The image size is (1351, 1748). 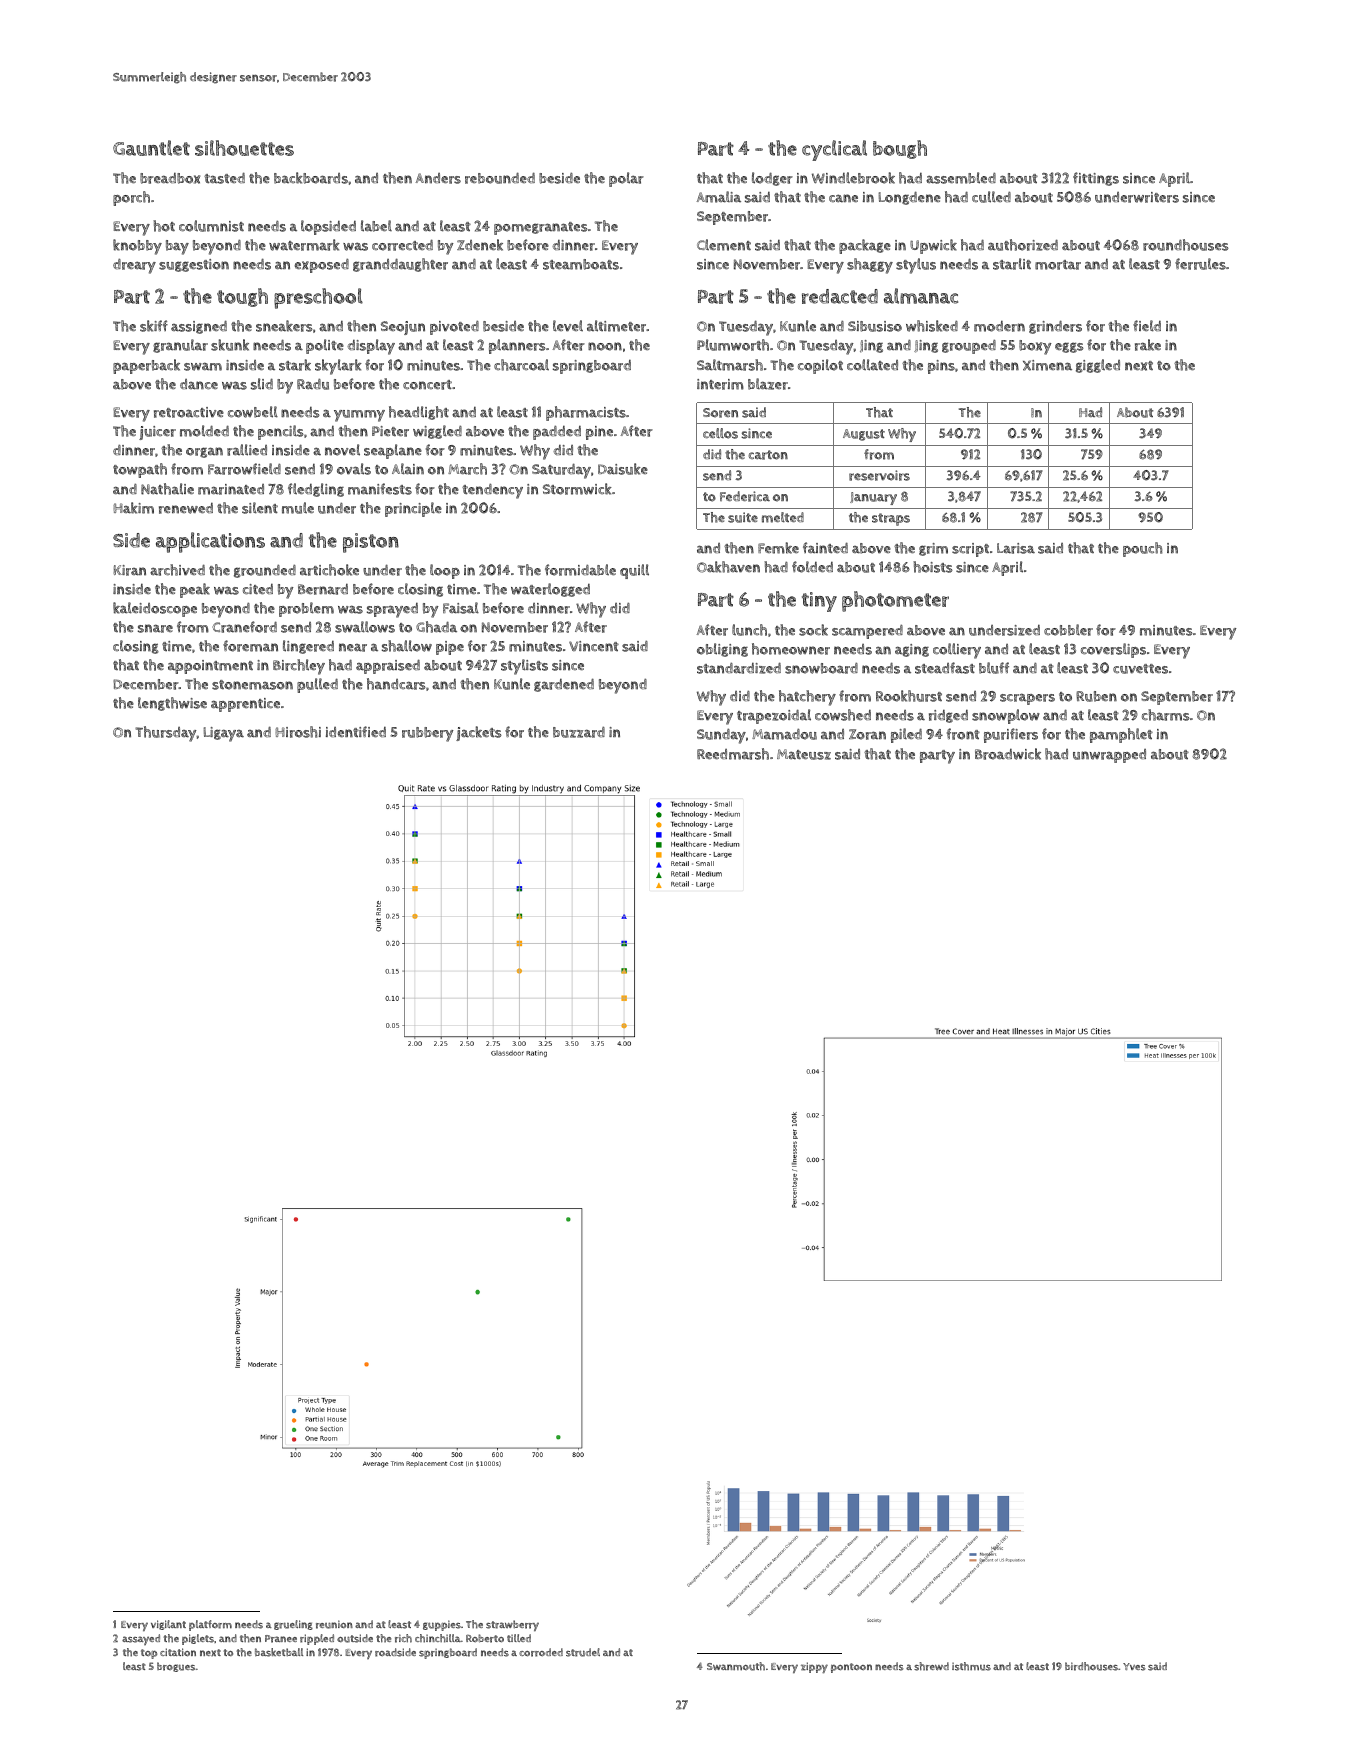 What do you see at coordinates (583, 1652) in the document?
I see `strudel` at bounding box center [583, 1652].
